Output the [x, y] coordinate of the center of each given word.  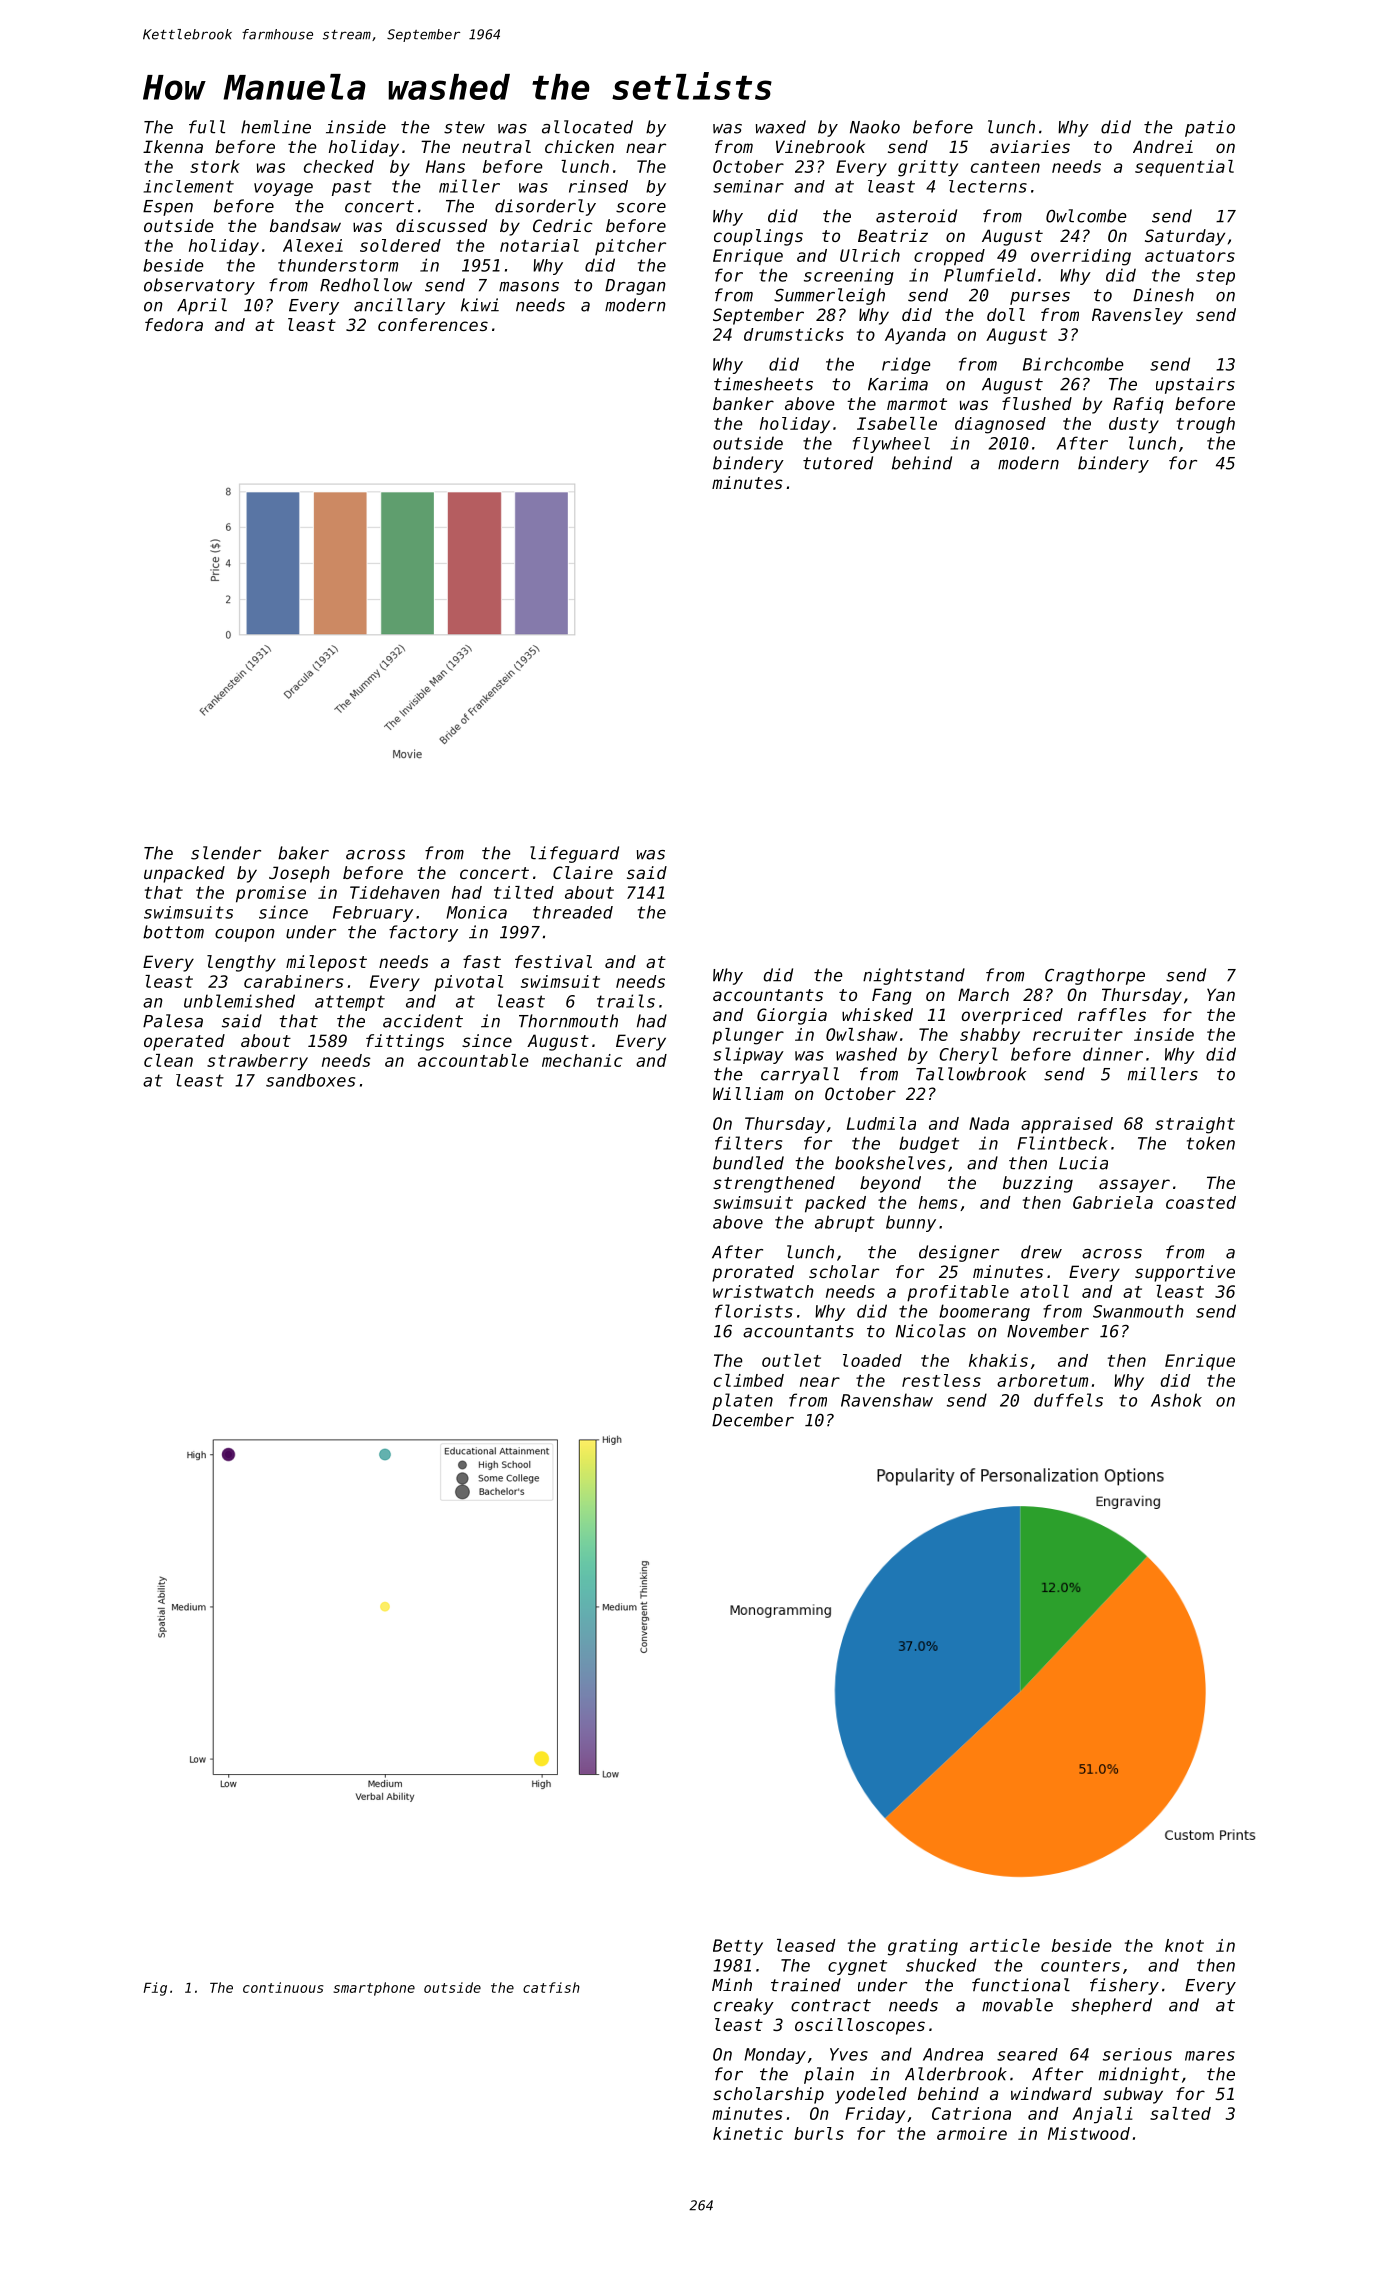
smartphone [374, 1989]
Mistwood [1089, 2133]
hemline [276, 127]
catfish [551, 1987]
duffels [1068, 1400]
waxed [781, 127]
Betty [738, 1947]
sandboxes [310, 1080]
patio [1210, 128]
